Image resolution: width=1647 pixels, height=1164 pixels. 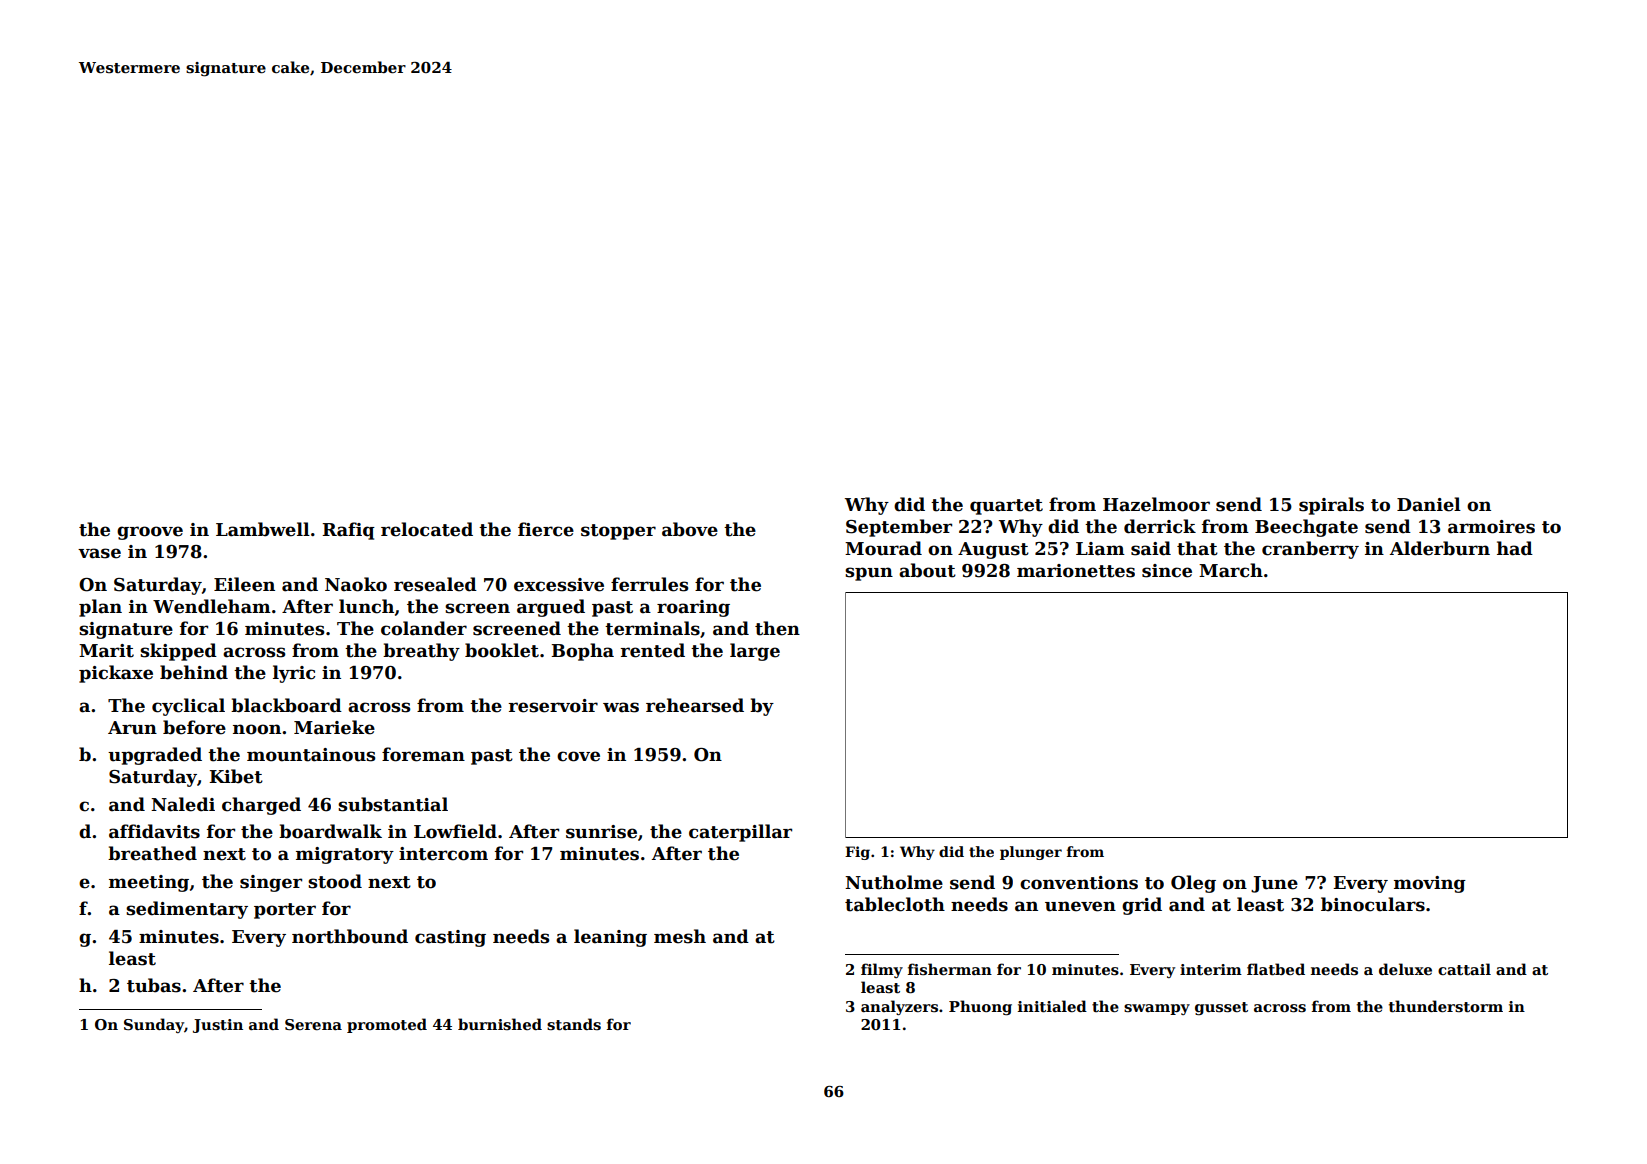 What do you see at coordinates (100, 608) in the screenshot?
I see `plan` at bounding box center [100, 608].
